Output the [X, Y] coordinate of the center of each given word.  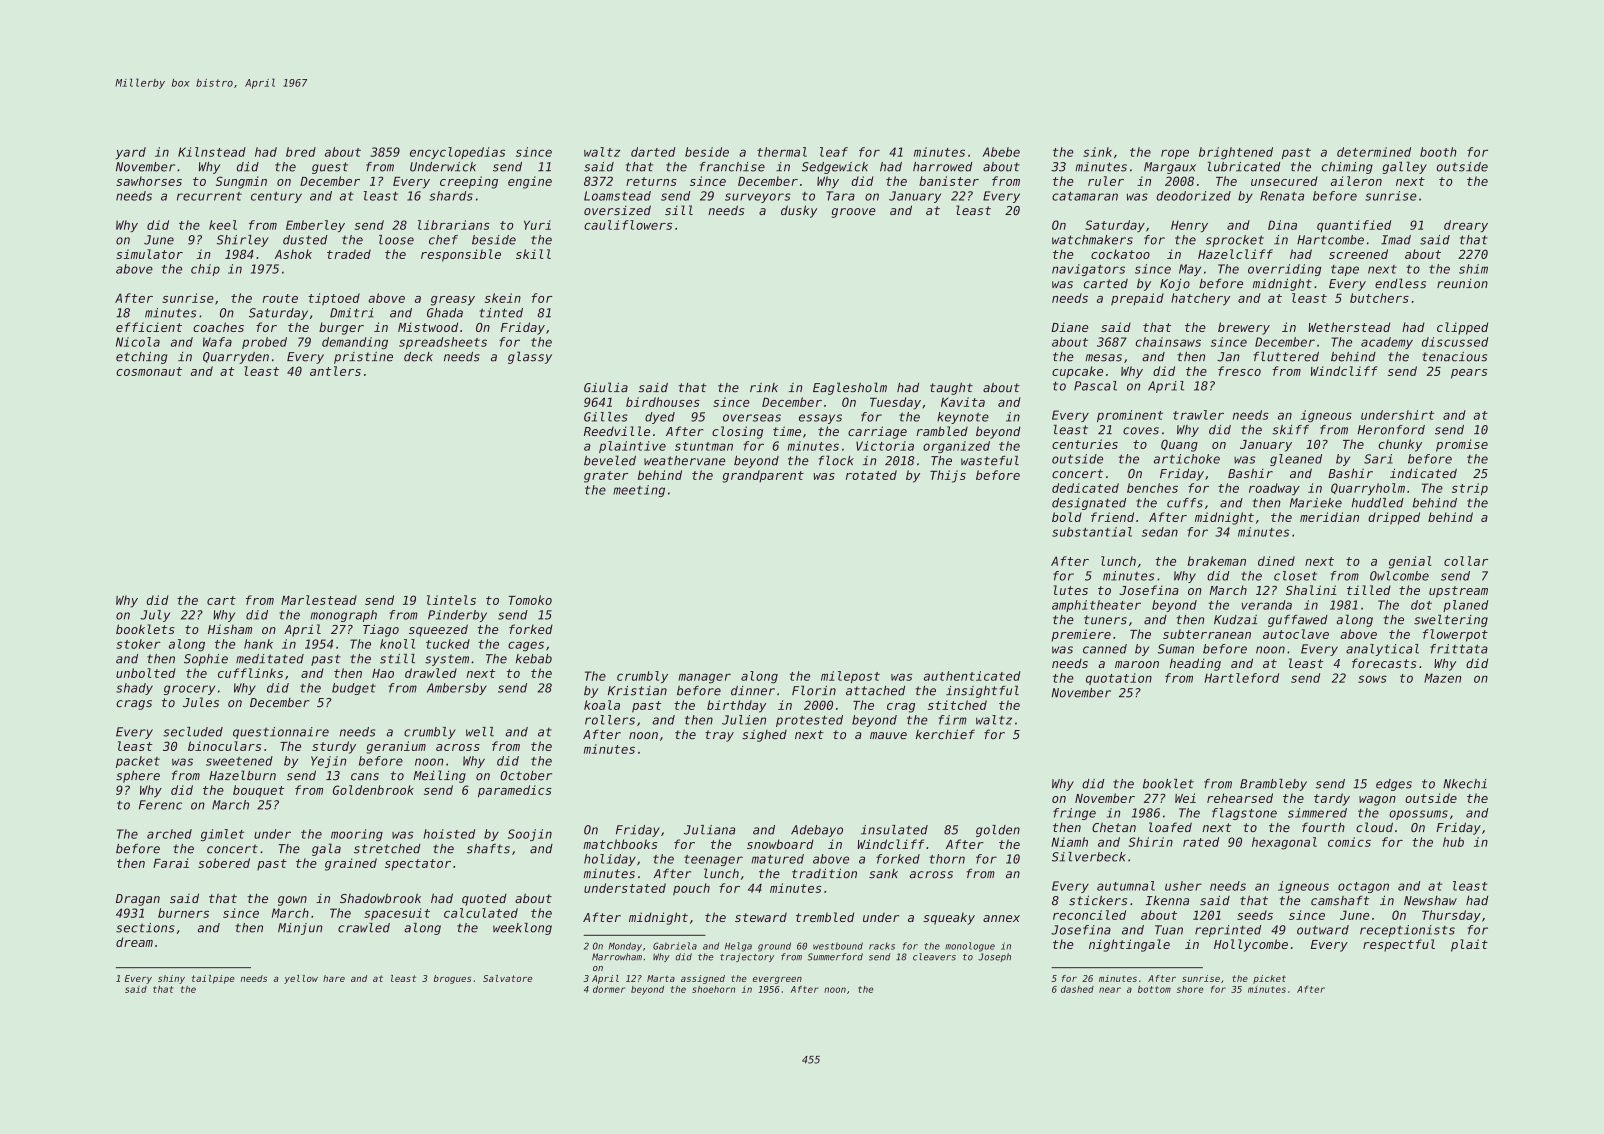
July [155, 616]
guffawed [1298, 621]
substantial [1092, 532]
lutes [1071, 590]
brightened [1236, 153]
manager [704, 678]
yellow [301, 979]
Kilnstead [212, 152]
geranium [396, 747]
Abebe [1001, 152]
